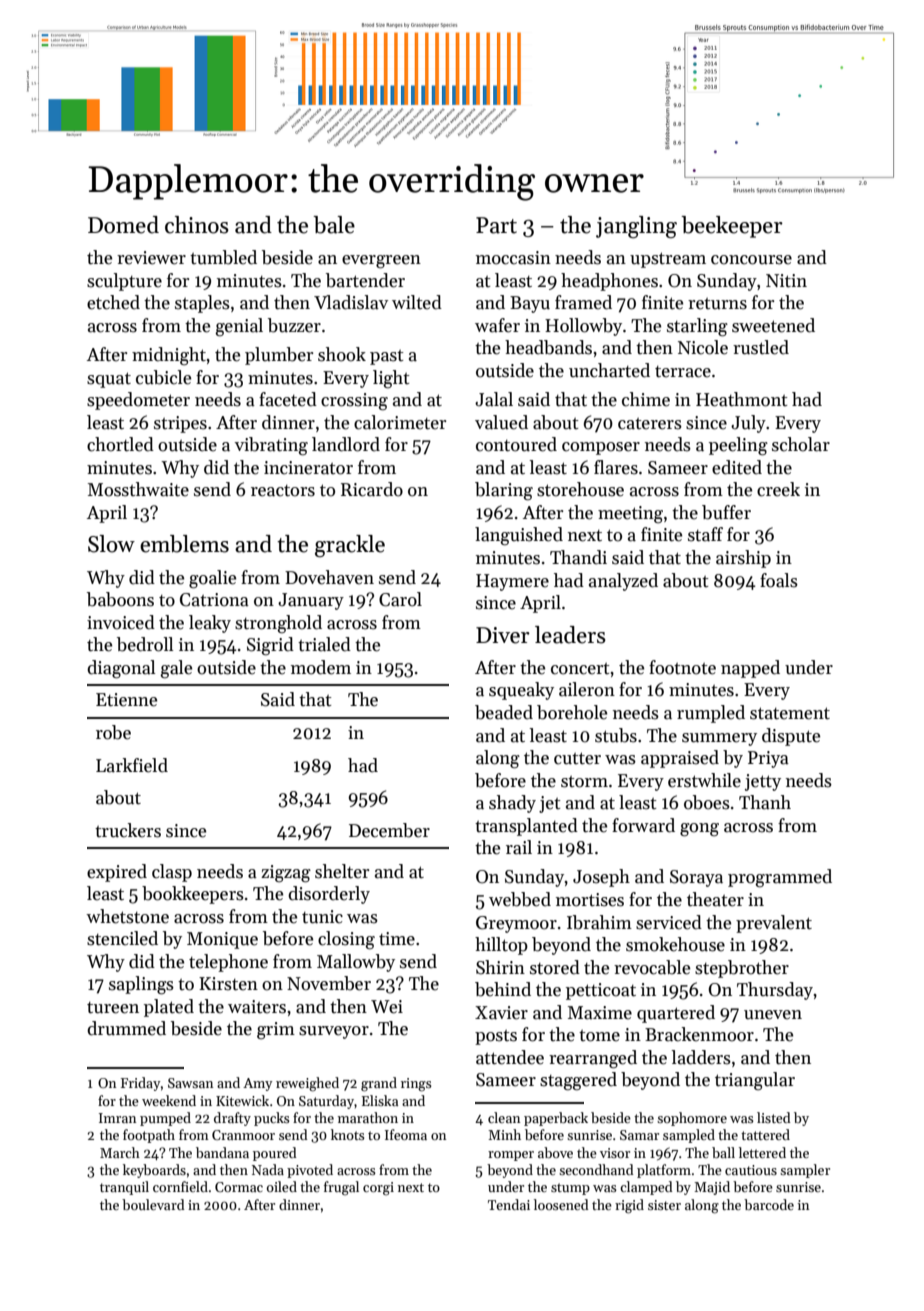  I want to click on Tendai, so click(509, 1204).
